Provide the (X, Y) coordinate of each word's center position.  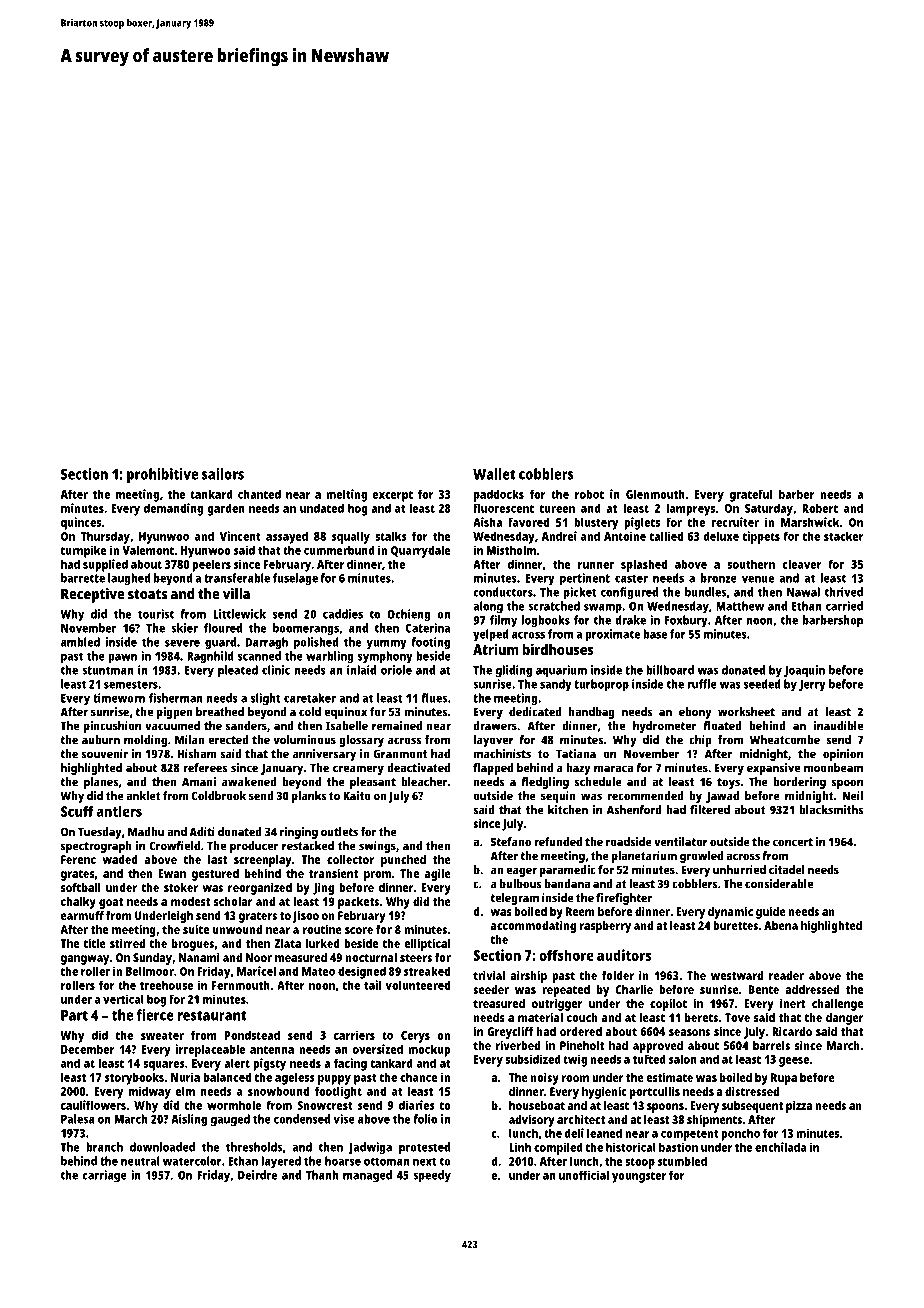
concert (793, 842)
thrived (844, 592)
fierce (155, 1015)
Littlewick (239, 614)
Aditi (202, 832)
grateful (751, 495)
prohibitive (162, 475)
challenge (837, 1005)
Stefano (511, 842)
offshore (566, 955)
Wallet (494, 474)
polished (316, 643)
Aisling (189, 1120)
